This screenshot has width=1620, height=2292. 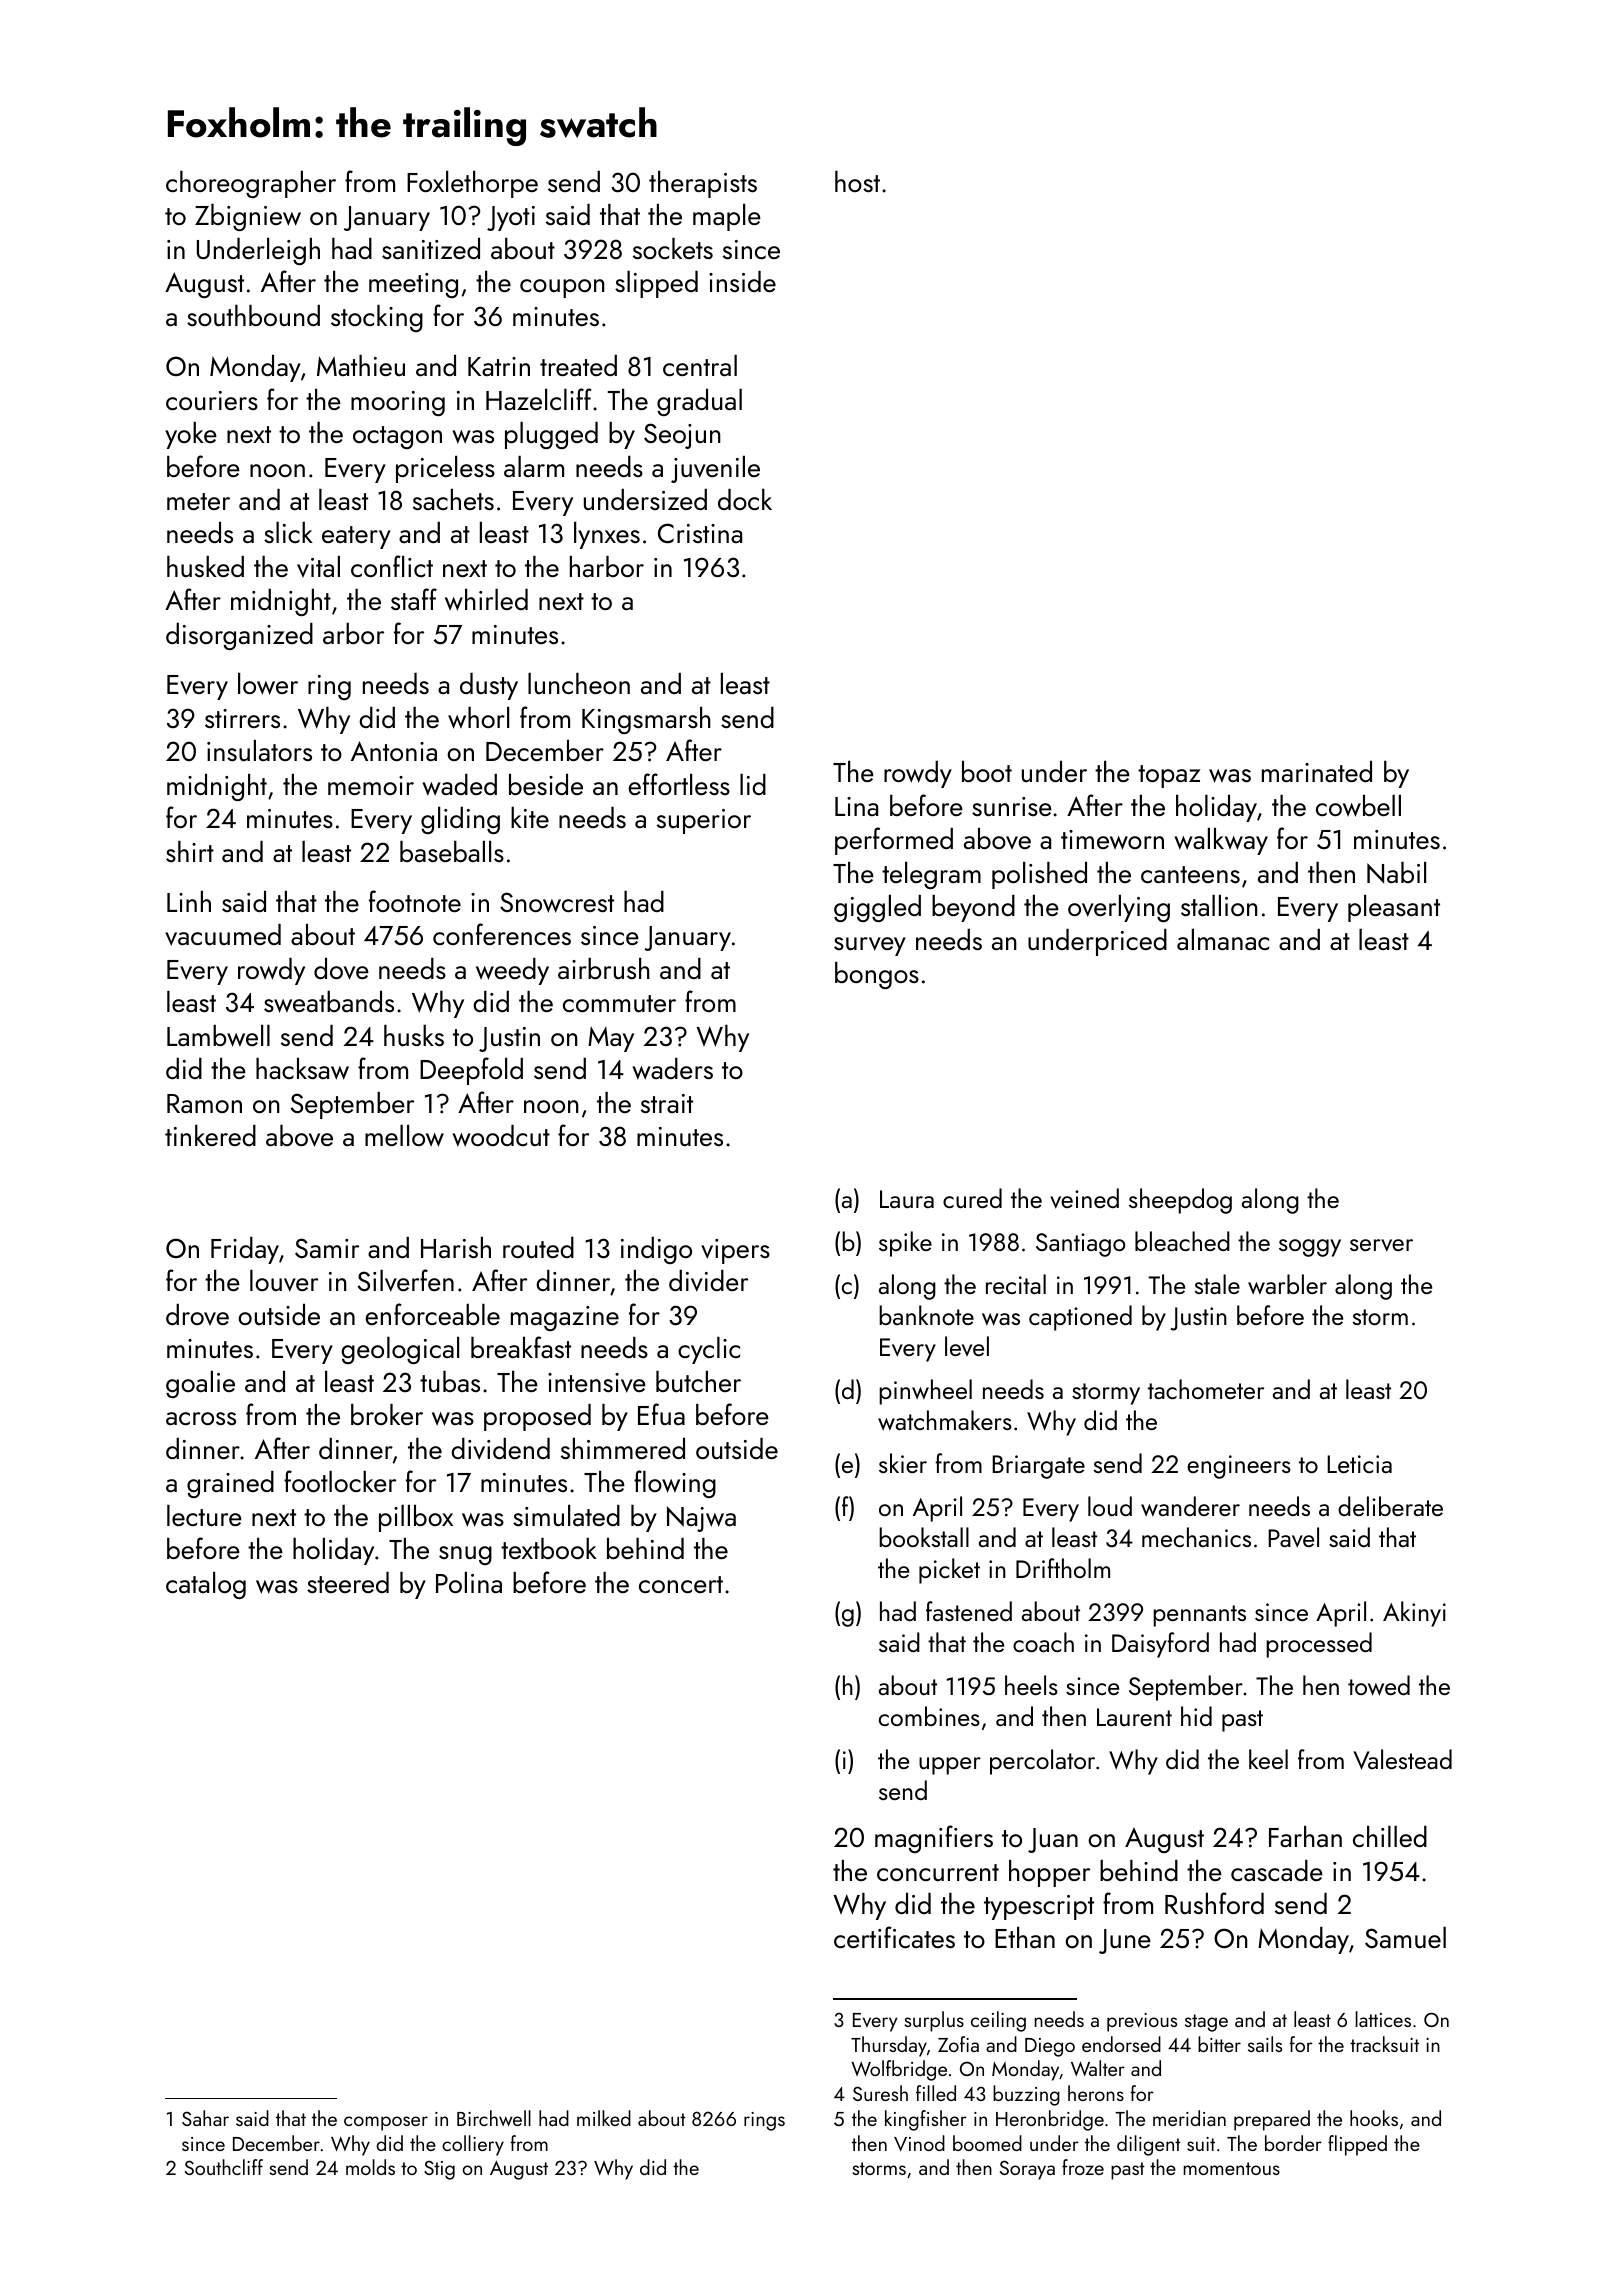 I want to click on Vinod, so click(x=919, y=2143).
